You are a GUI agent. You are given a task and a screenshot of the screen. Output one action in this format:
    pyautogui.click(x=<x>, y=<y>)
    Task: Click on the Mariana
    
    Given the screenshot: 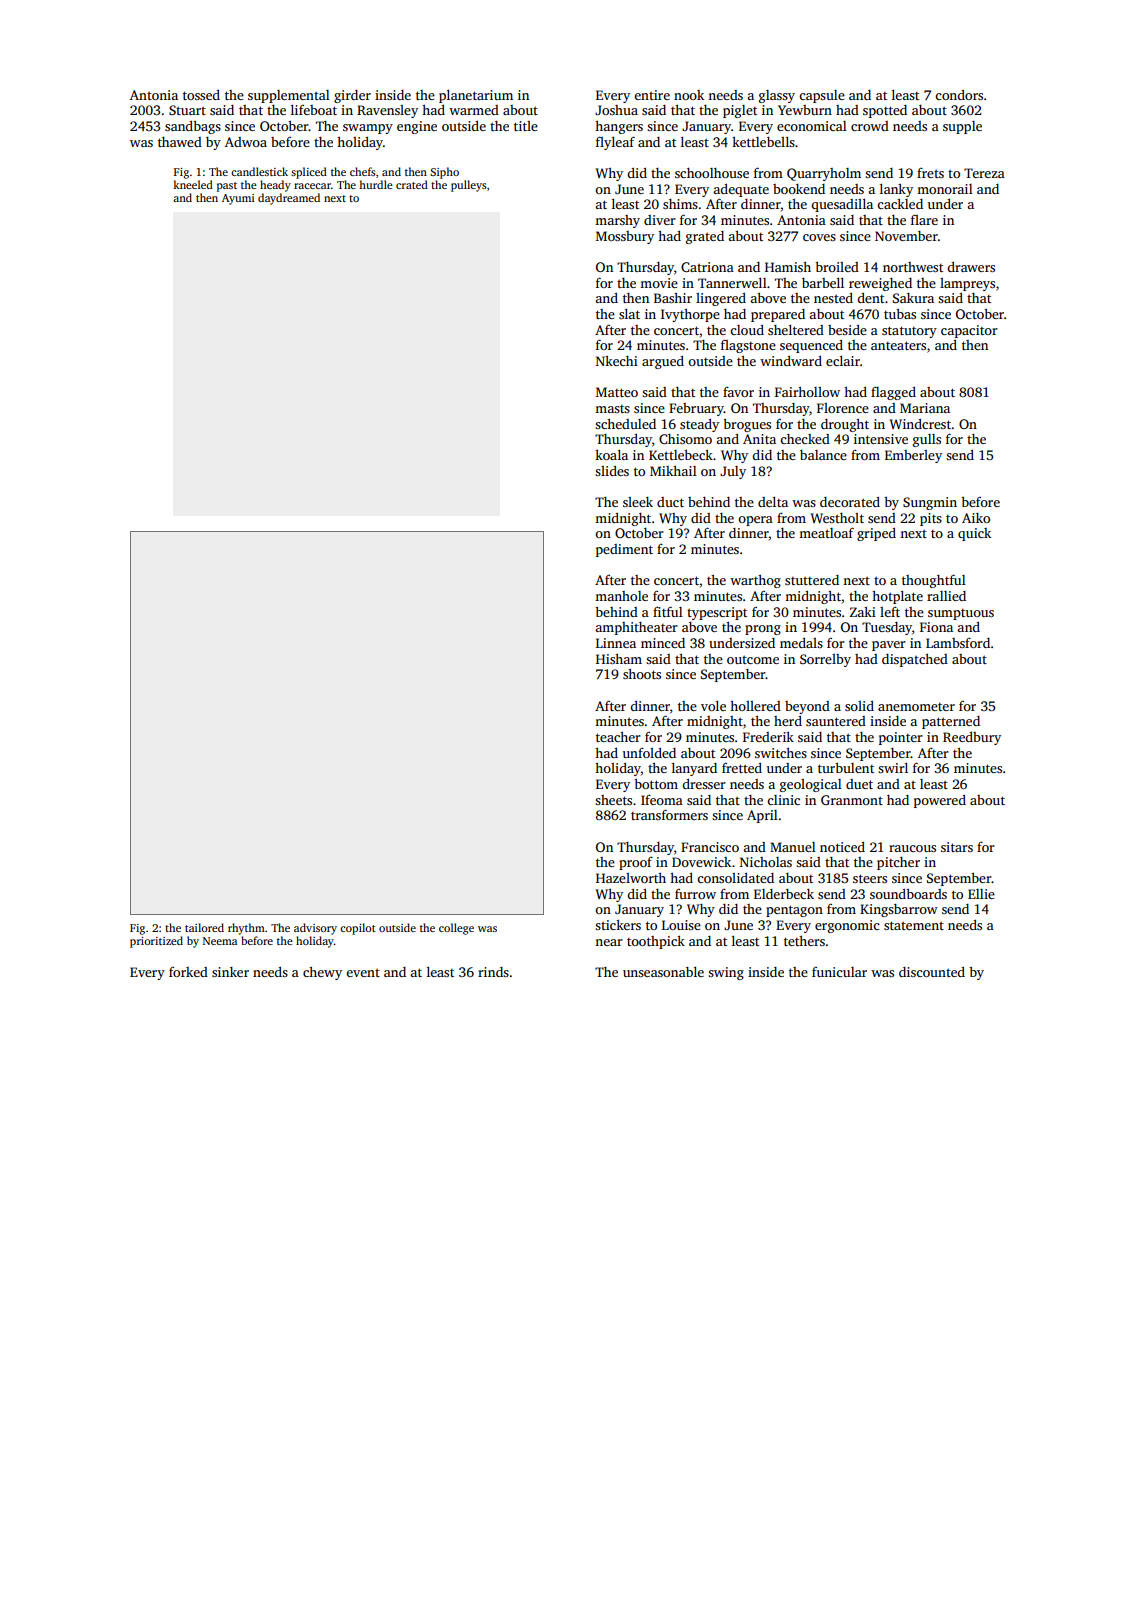 What is the action you would take?
    pyautogui.click(x=925, y=408)
